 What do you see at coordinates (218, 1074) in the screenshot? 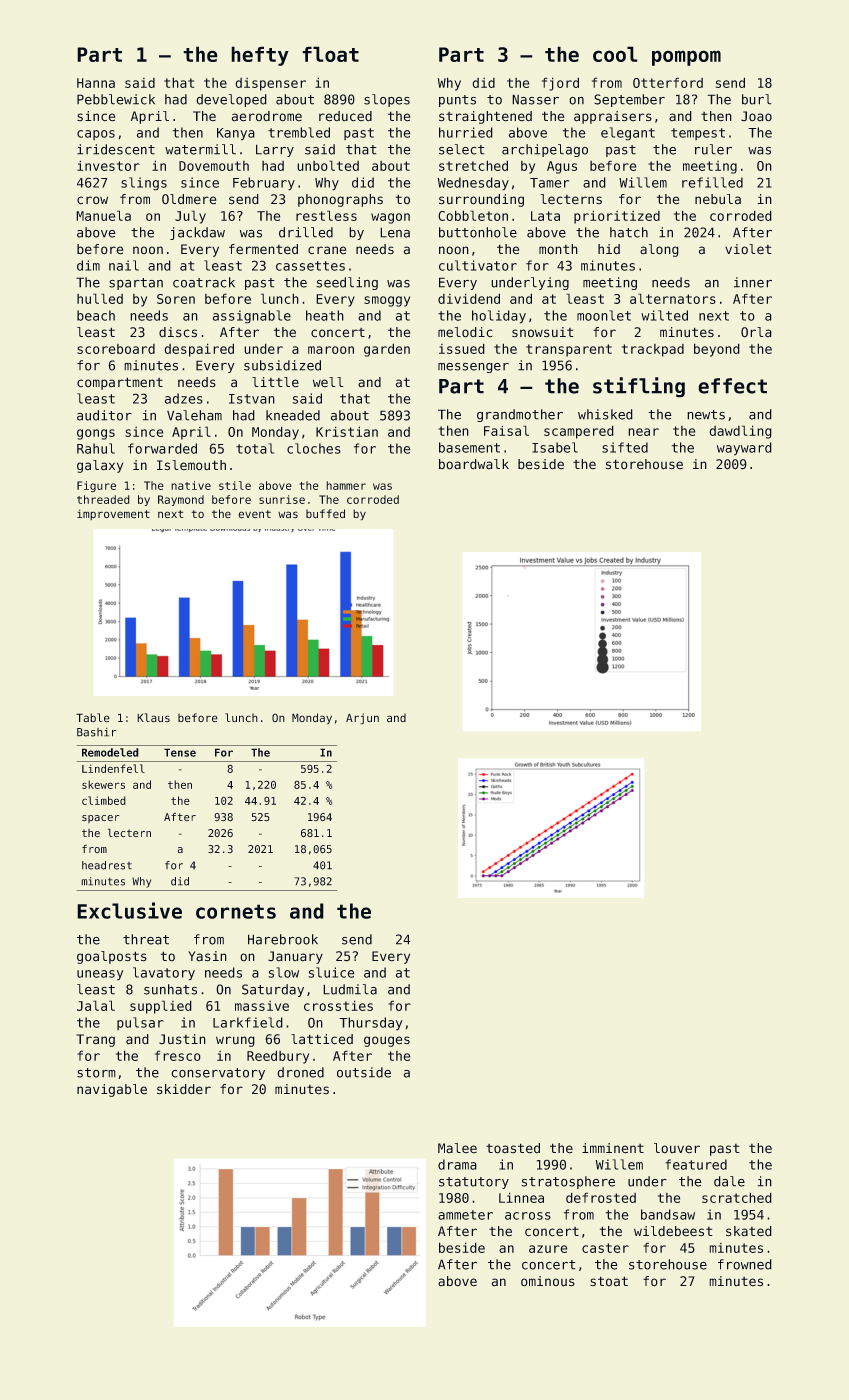
I see `conservatory` at bounding box center [218, 1074].
